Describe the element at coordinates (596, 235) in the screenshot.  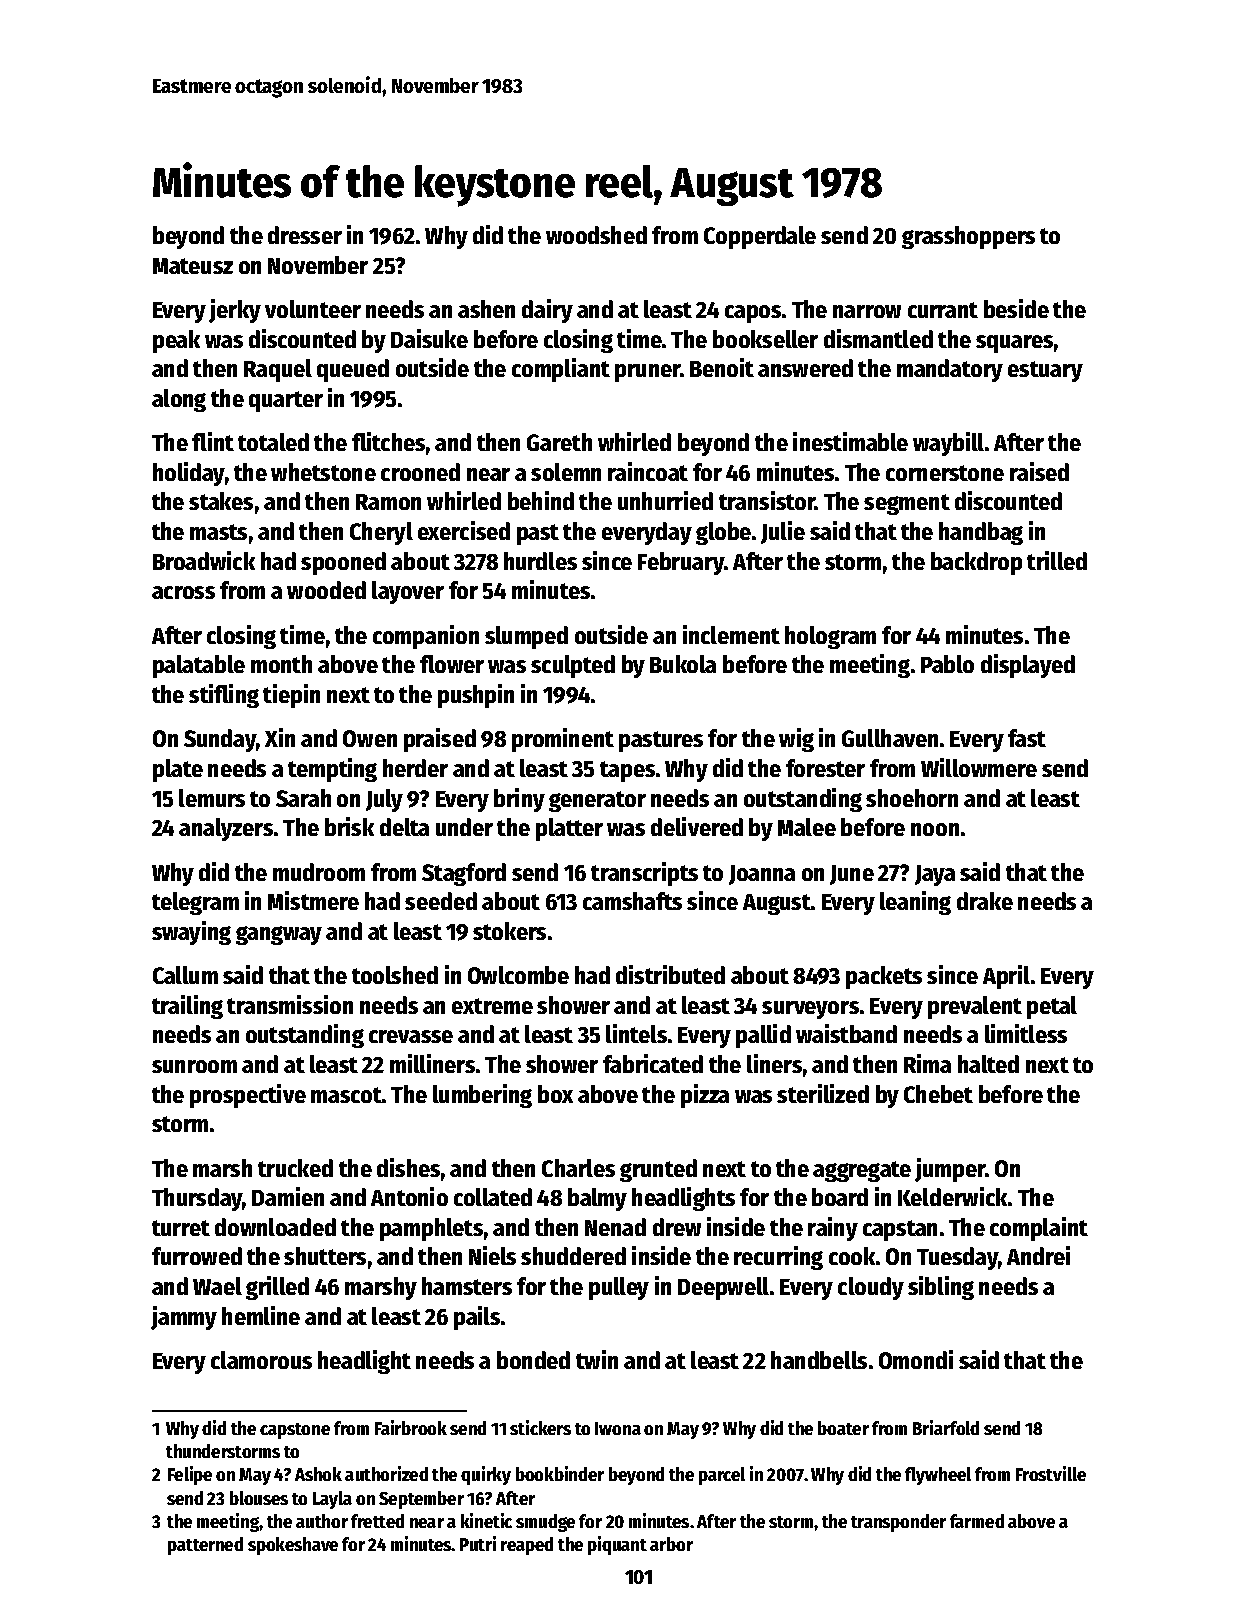
I see `woodshed` at that location.
